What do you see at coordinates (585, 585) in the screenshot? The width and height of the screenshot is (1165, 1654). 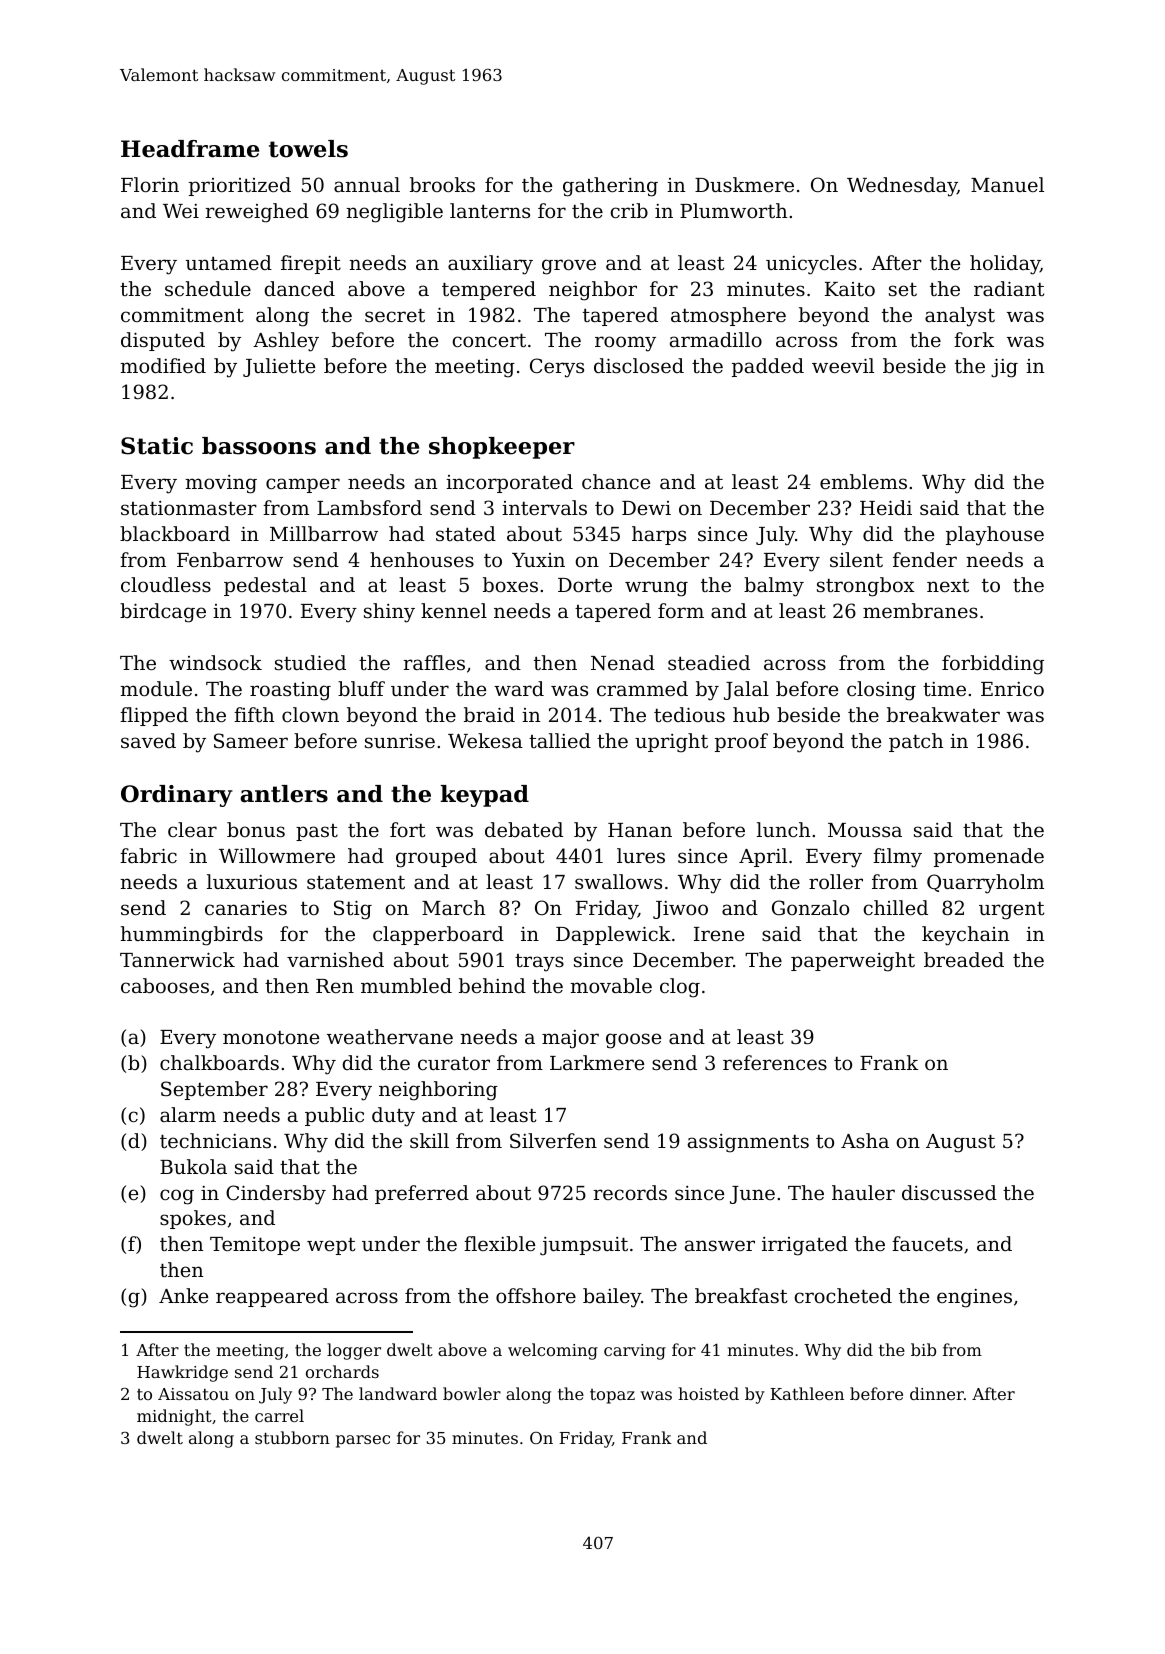 I see `Dorte` at bounding box center [585, 585].
